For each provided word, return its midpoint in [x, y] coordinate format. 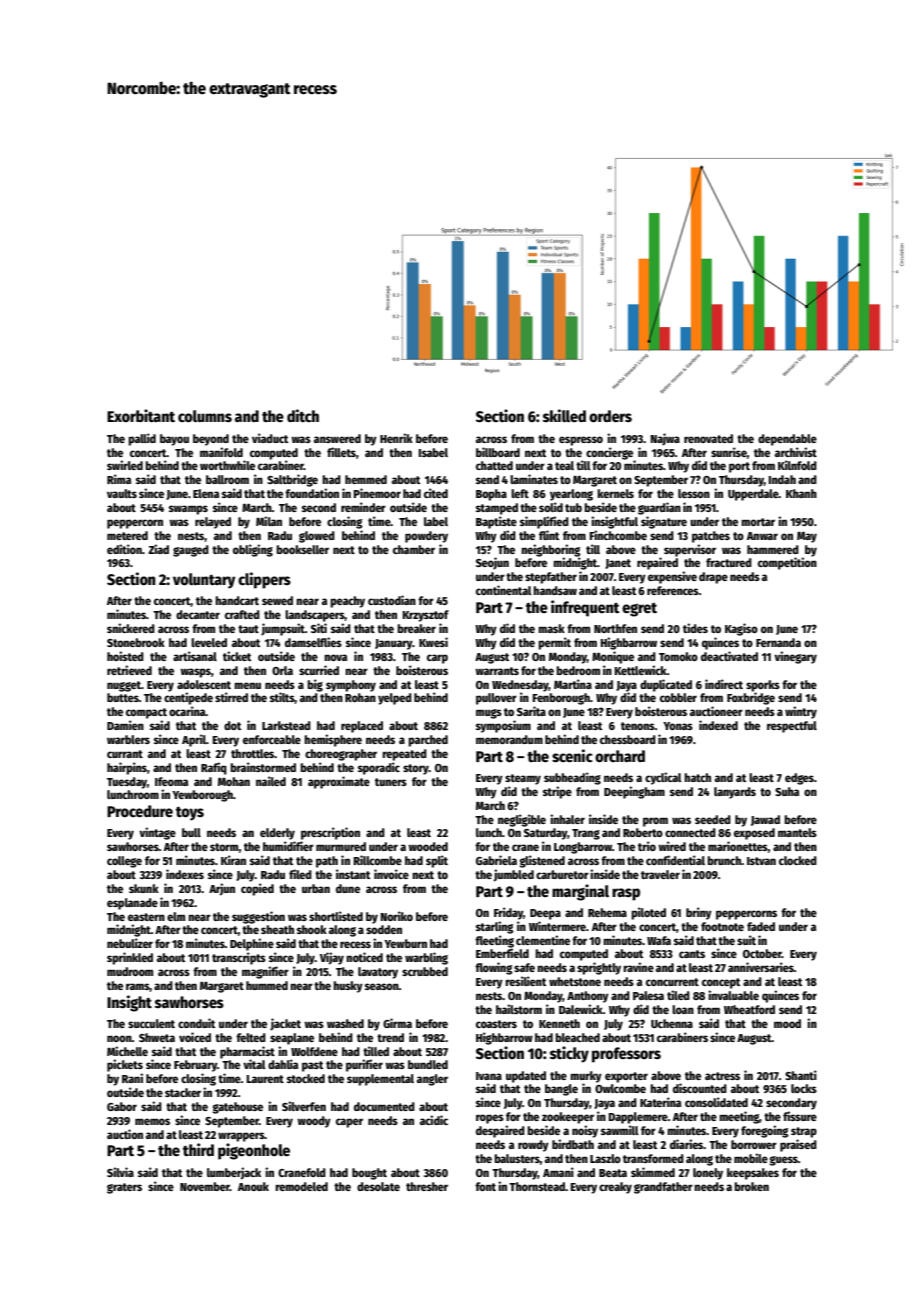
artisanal [195, 656]
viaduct [270, 438]
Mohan [234, 781]
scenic [572, 756]
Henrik [396, 438]
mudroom [130, 971]
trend [390, 1037]
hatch [697, 777]
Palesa [648, 995]
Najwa [665, 439]
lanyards [735, 793]
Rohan [360, 697]
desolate [378, 1186]
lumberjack [234, 1173]
